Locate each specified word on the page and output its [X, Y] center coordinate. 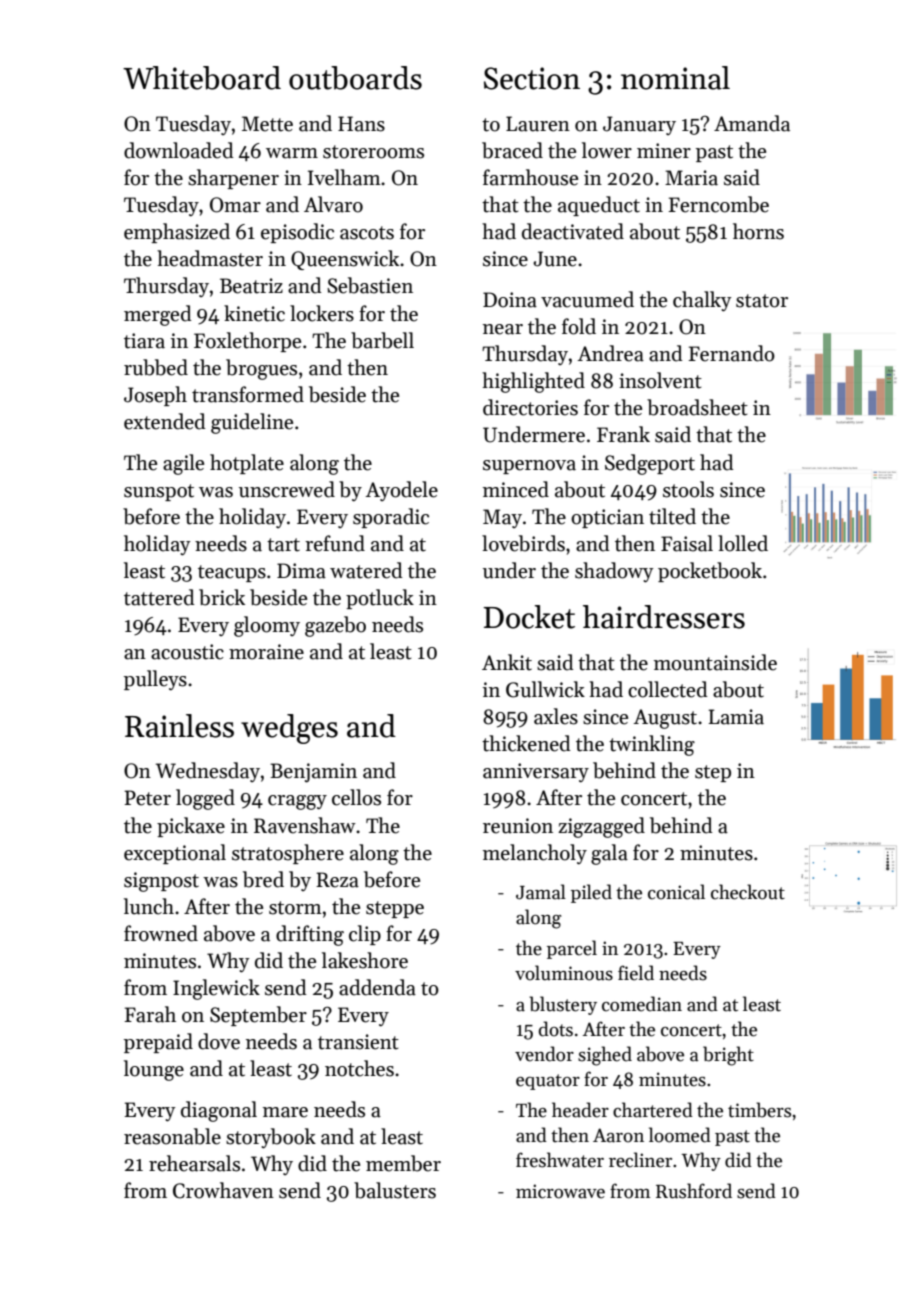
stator [762, 301]
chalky [702, 301]
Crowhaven [223, 1190]
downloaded [179, 150]
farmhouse [530, 177]
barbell [382, 340]
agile [183, 464]
